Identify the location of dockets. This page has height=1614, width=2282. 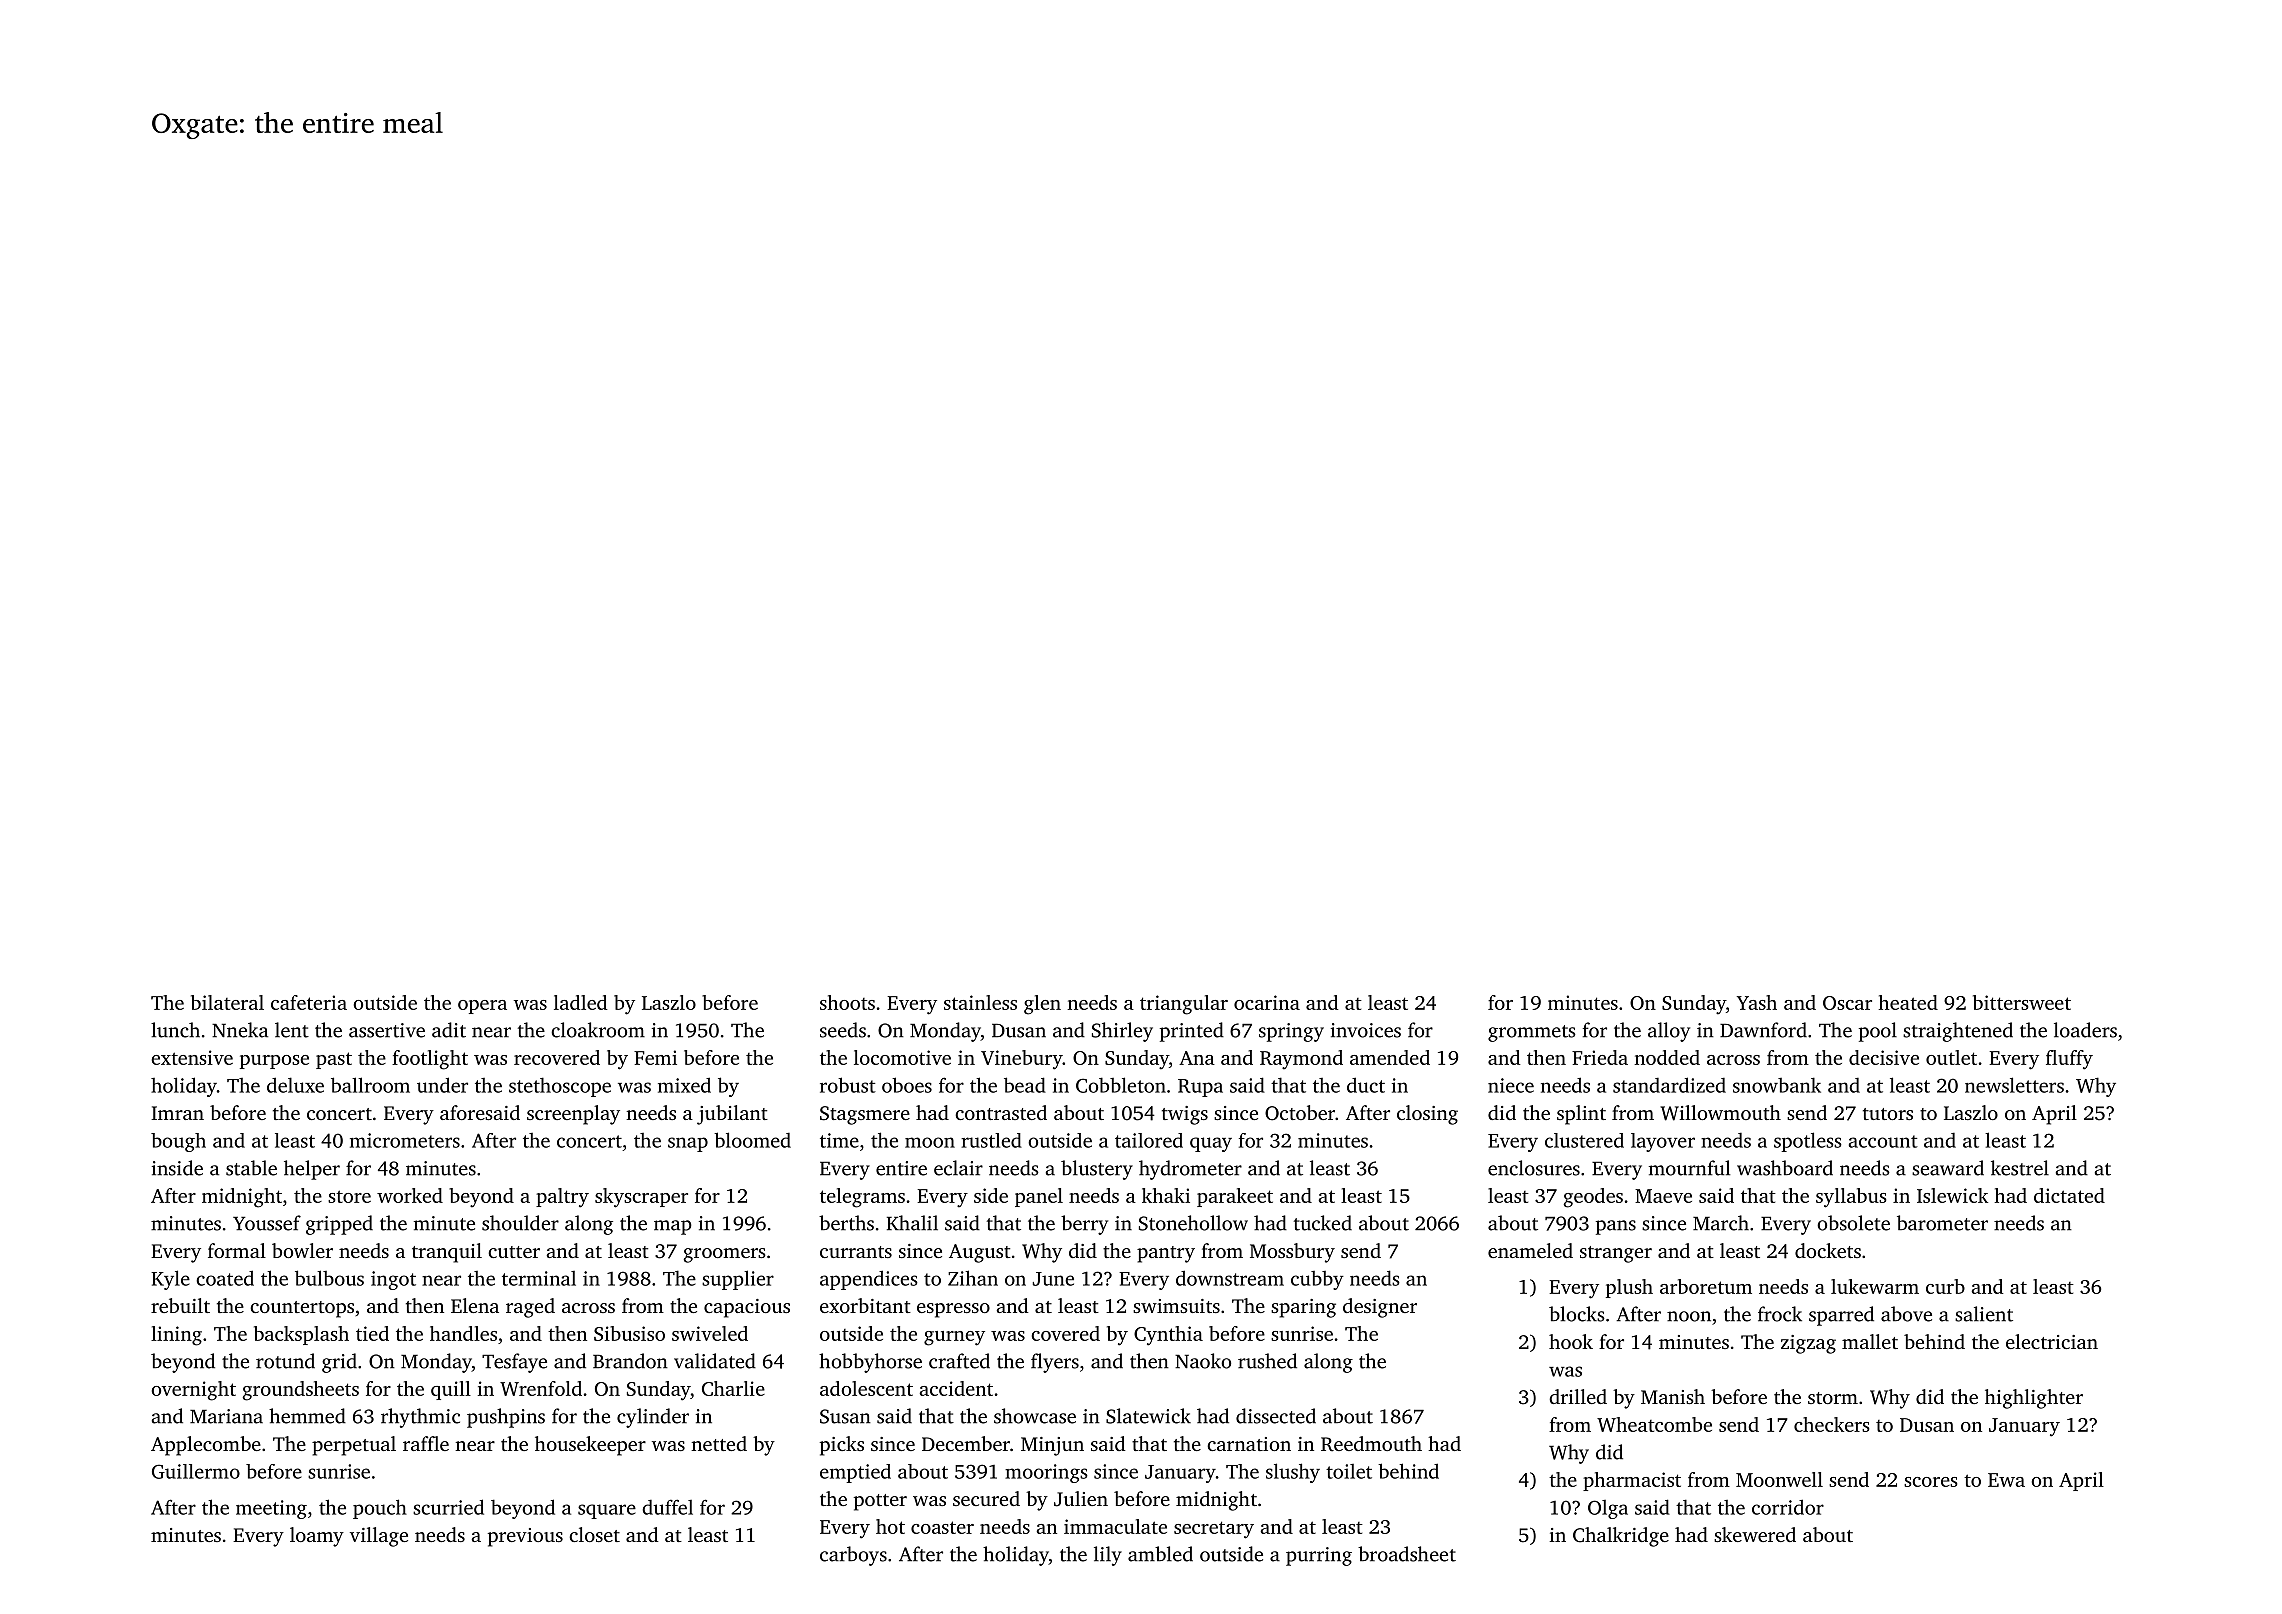
(1828, 1250).
